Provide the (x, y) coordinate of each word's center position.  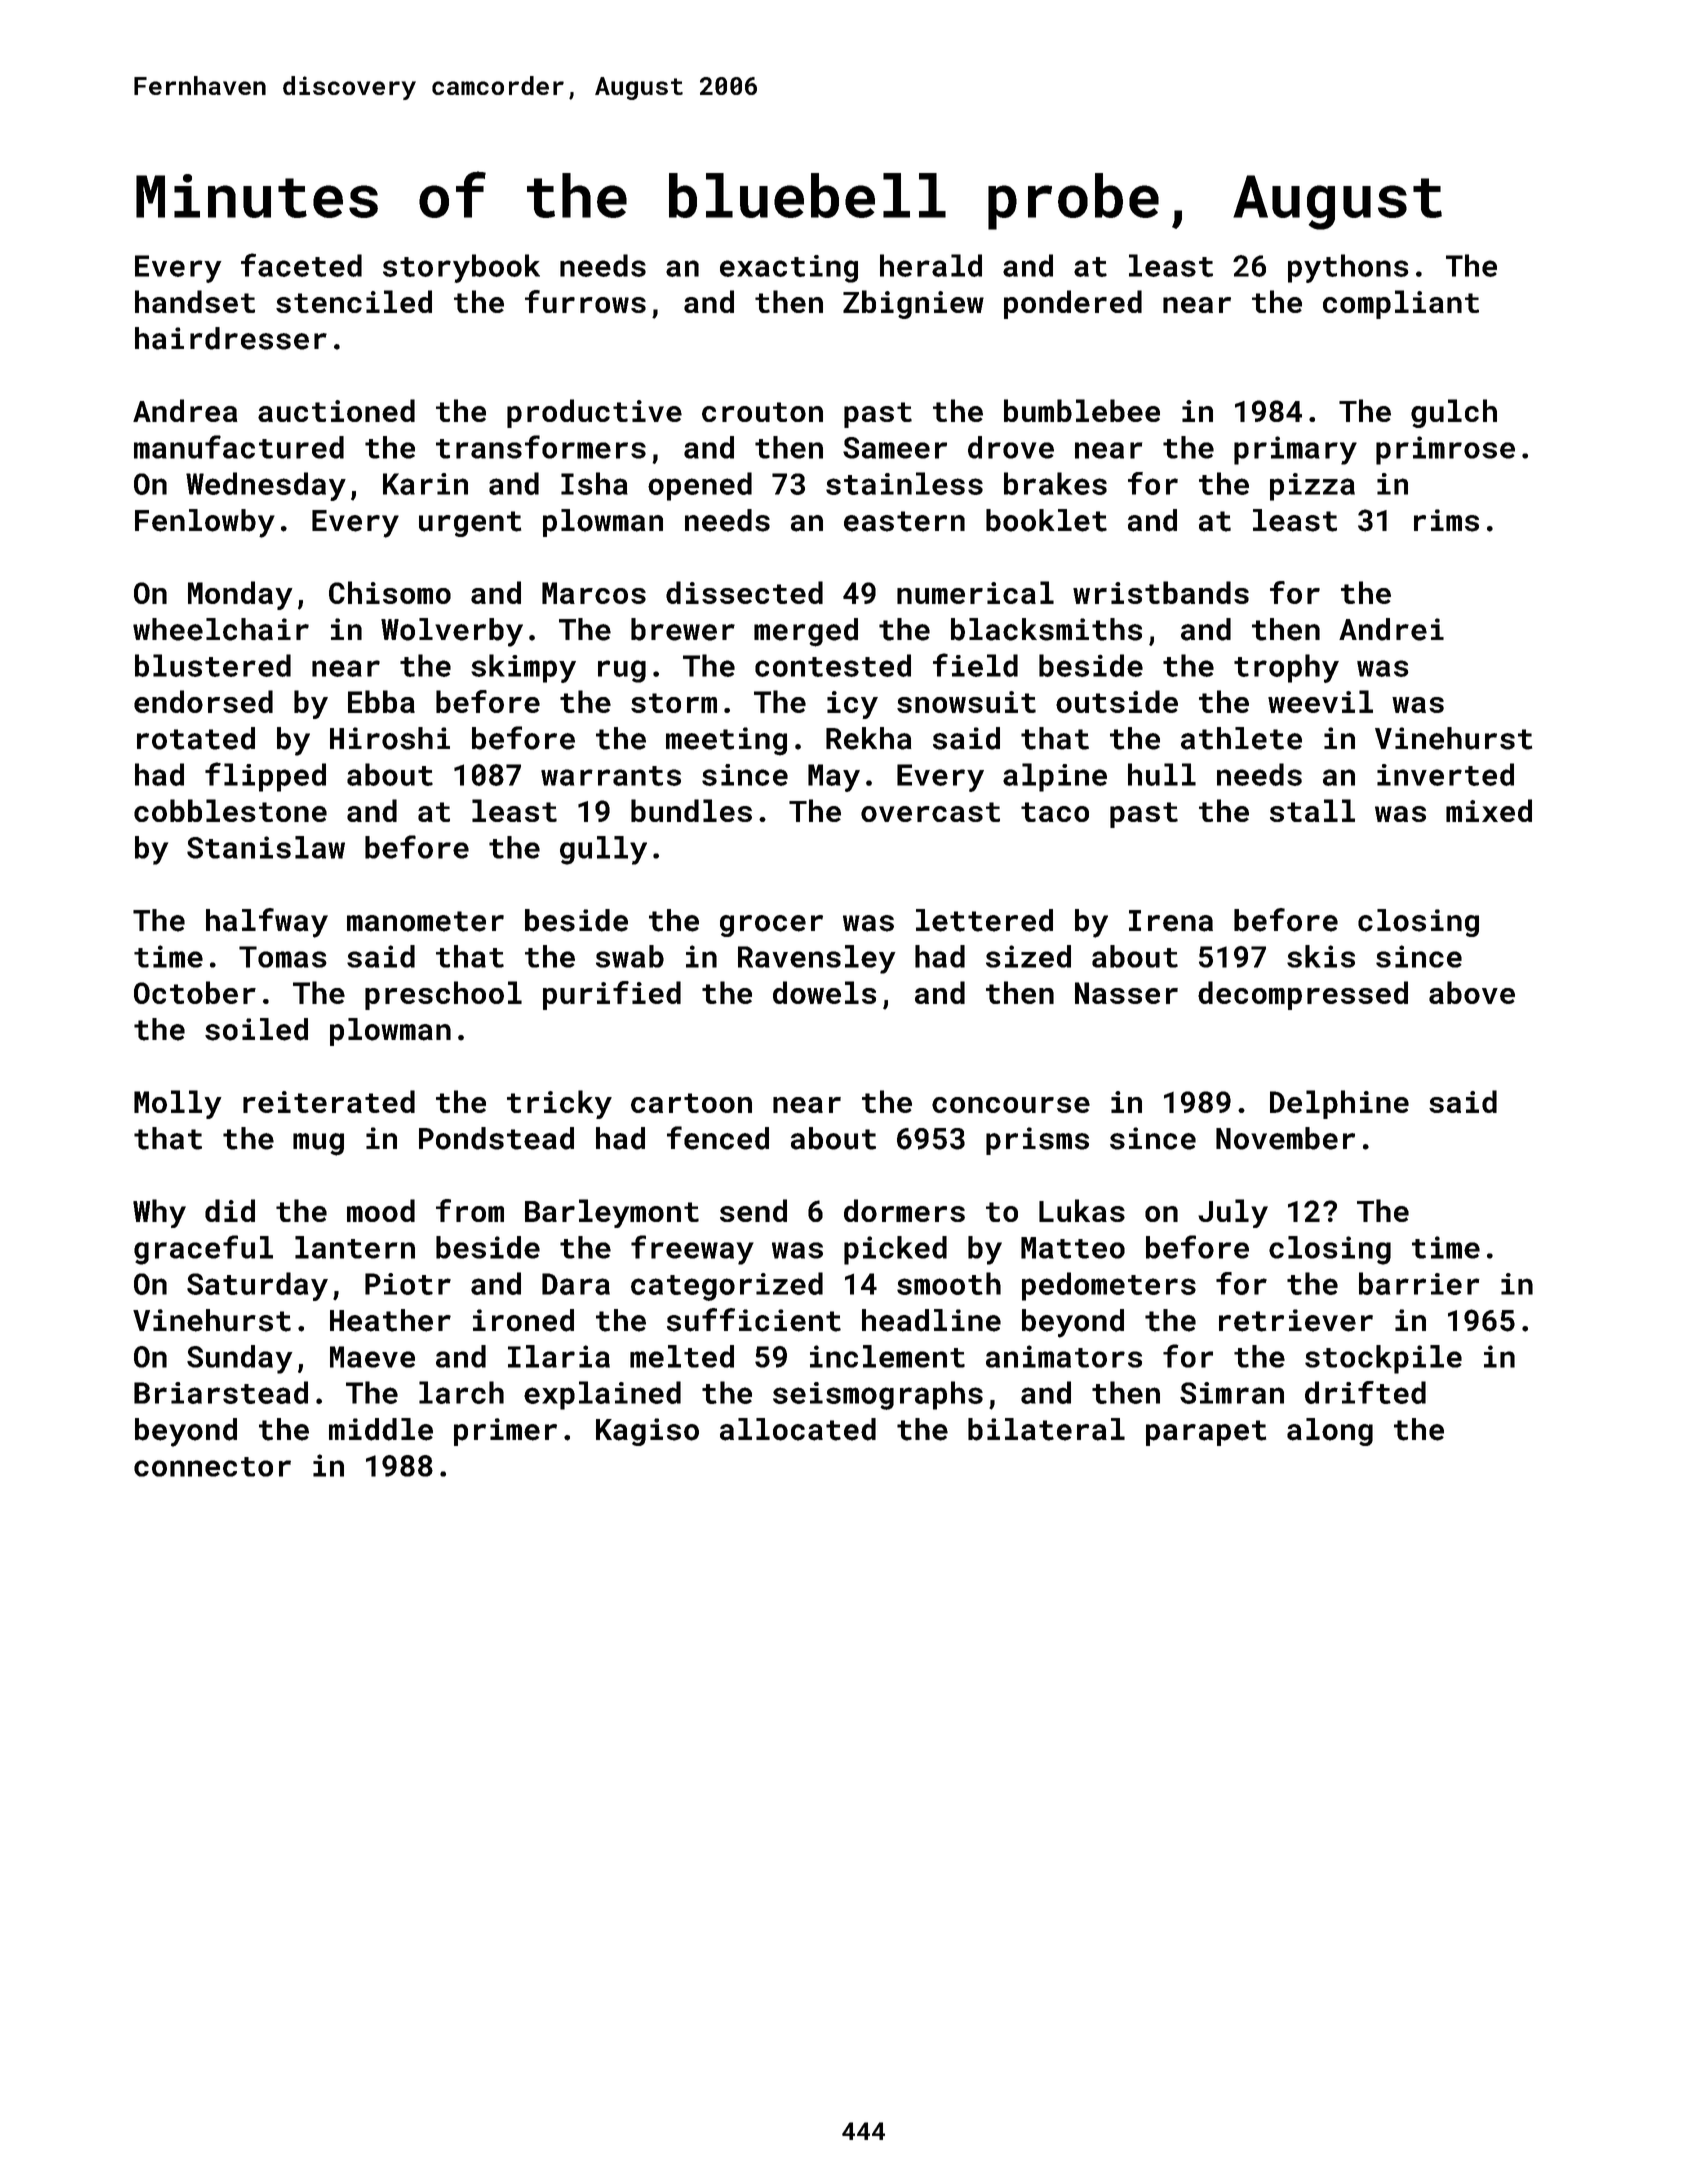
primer (505, 1432)
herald (931, 265)
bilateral (1046, 1429)
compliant (1401, 304)
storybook (461, 268)
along (1330, 1432)
